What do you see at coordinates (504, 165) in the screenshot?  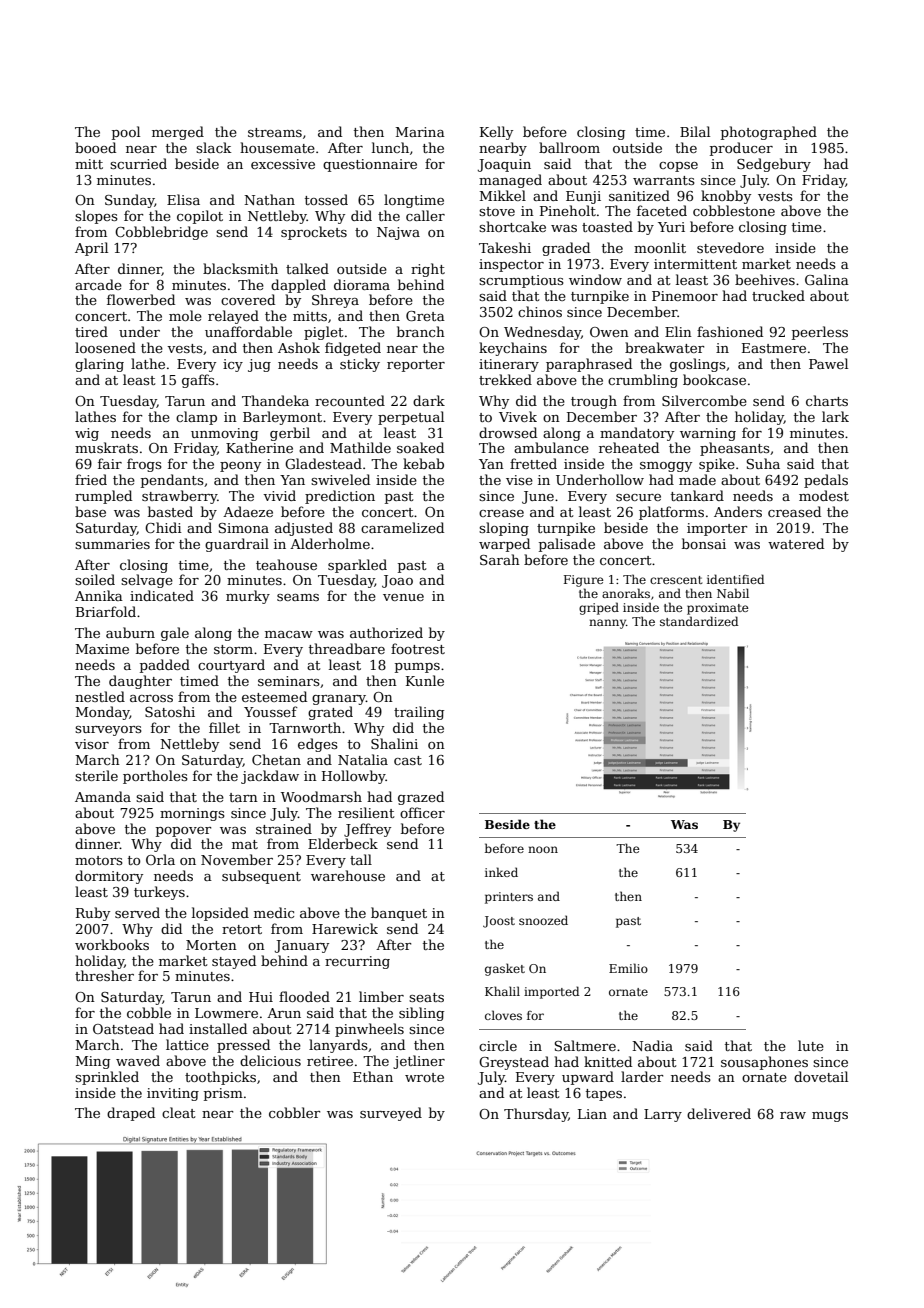 I see `Joaquin` at bounding box center [504, 165].
